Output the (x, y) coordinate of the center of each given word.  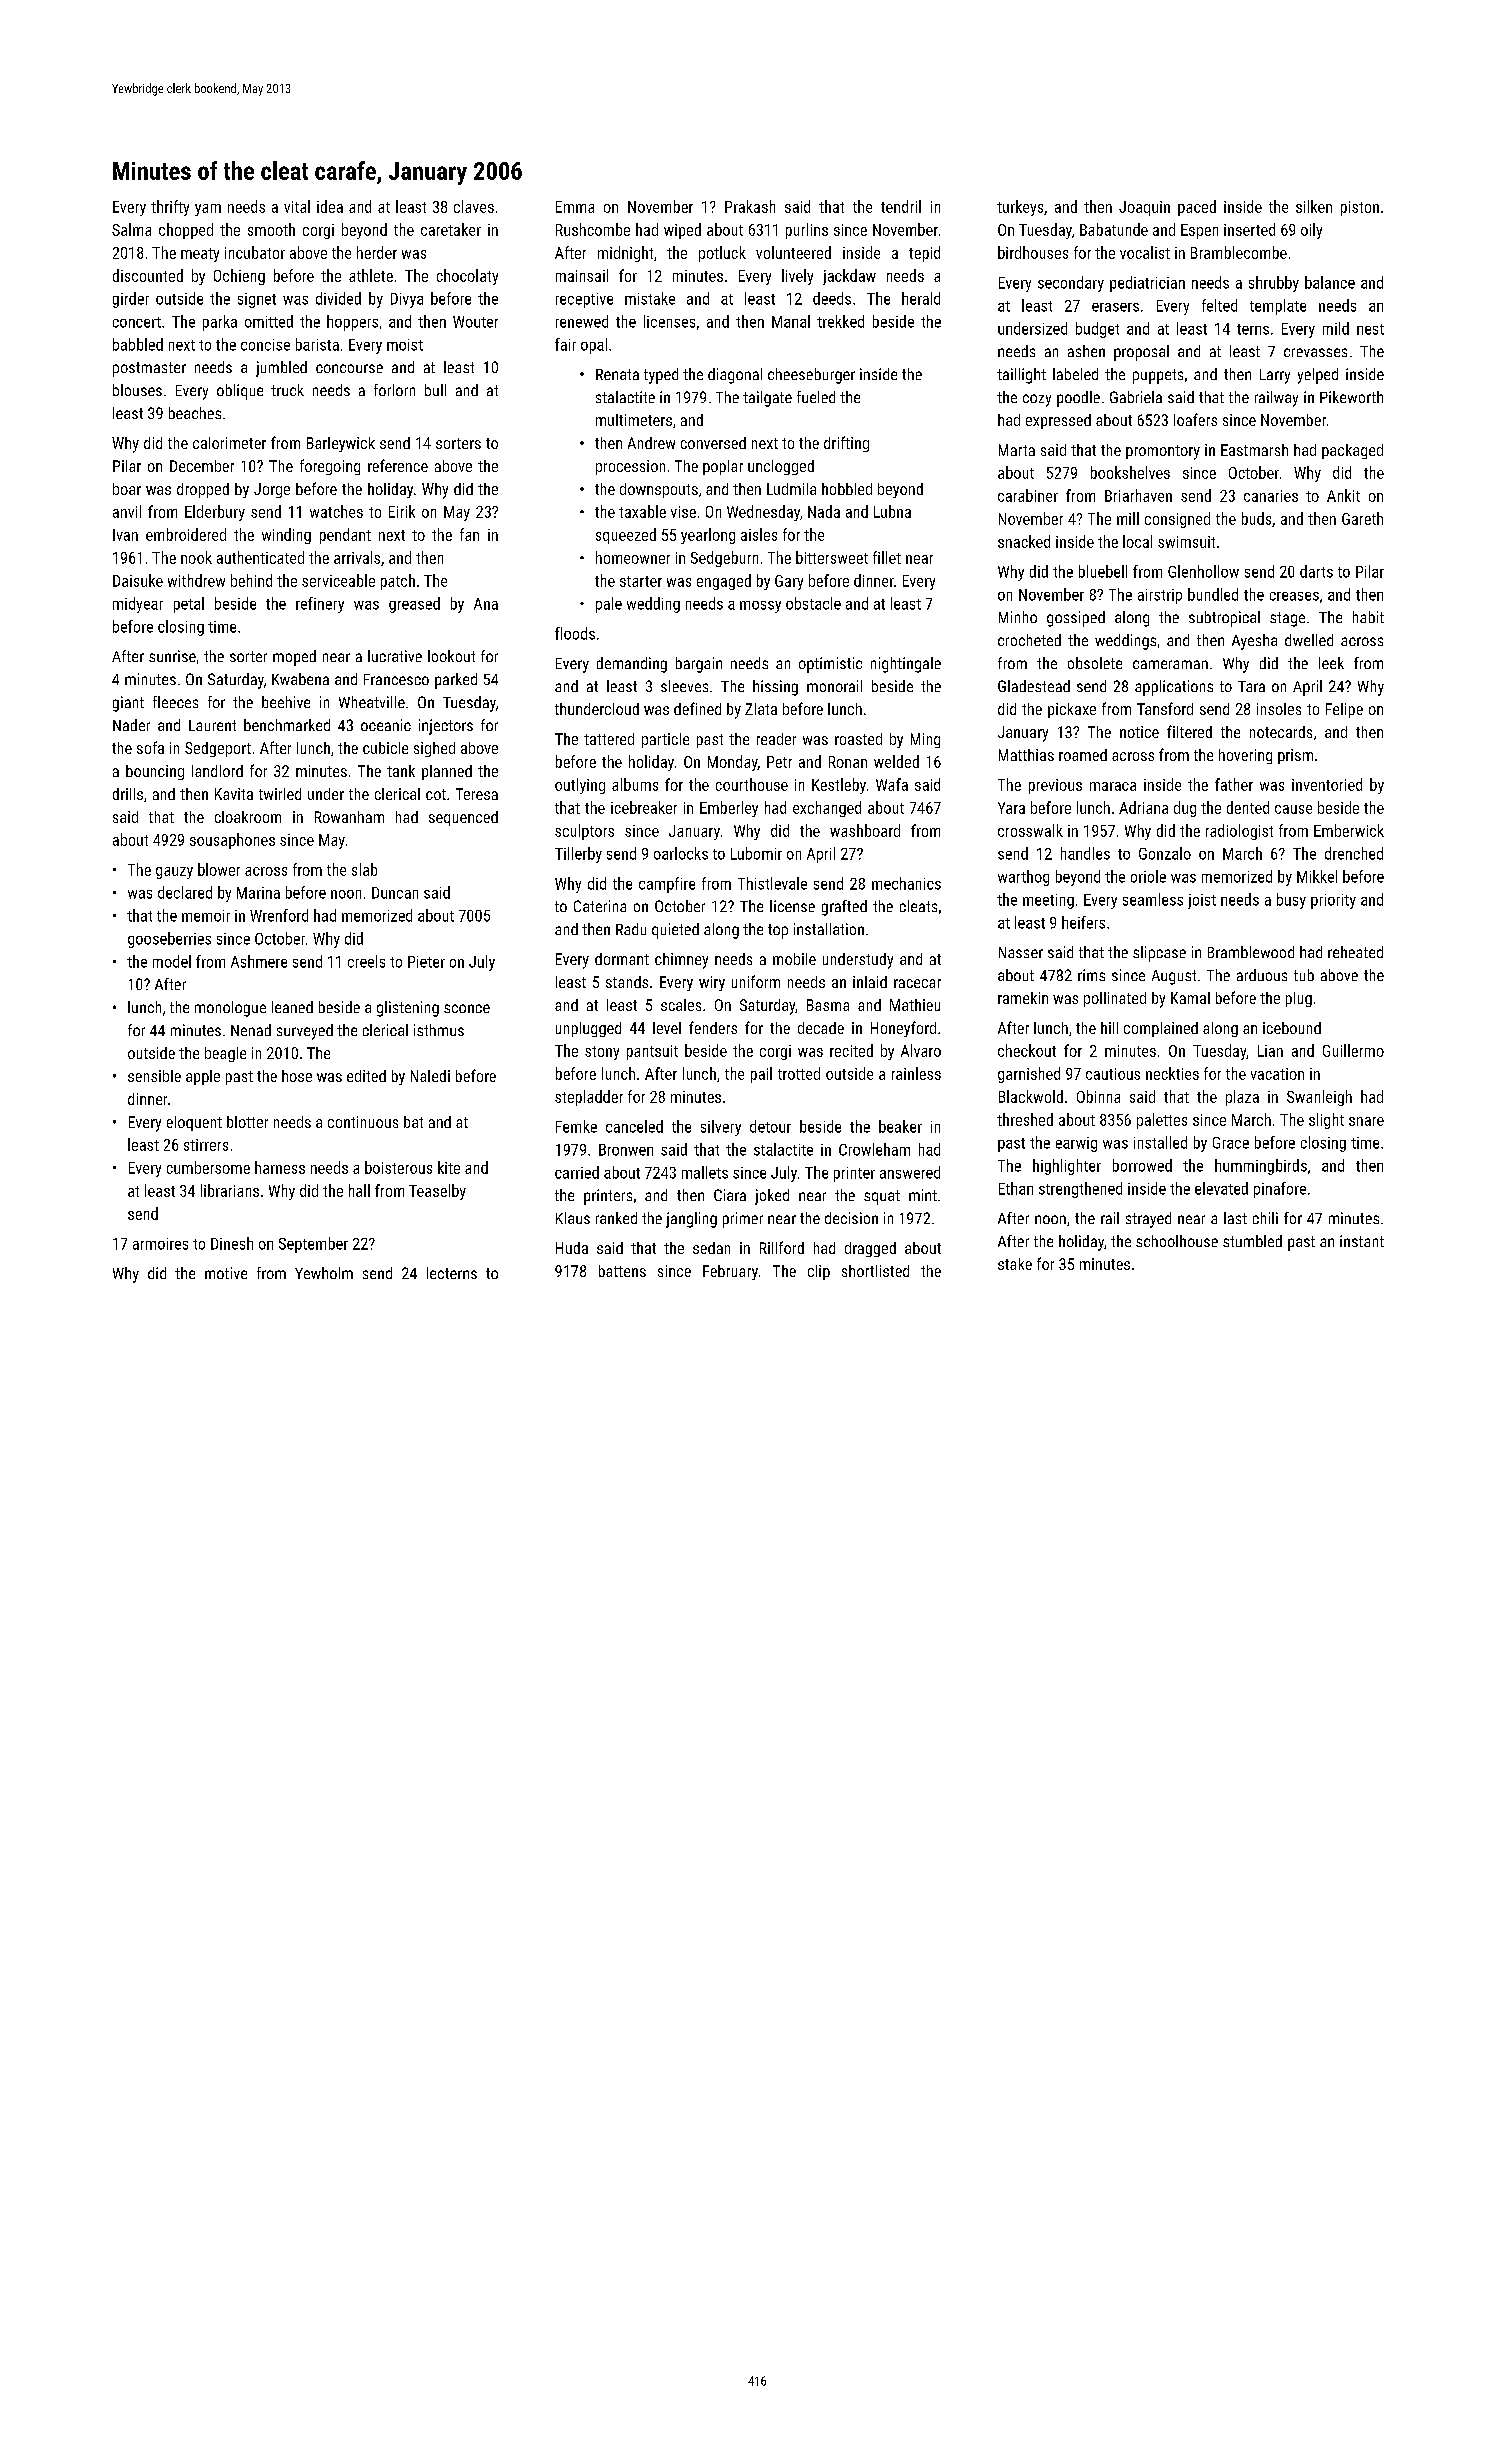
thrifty (170, 208)
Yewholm (324, 1273)
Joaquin (1144, 208)
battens (622, 1271)
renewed (582, 321)
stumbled (1252, 1241)
